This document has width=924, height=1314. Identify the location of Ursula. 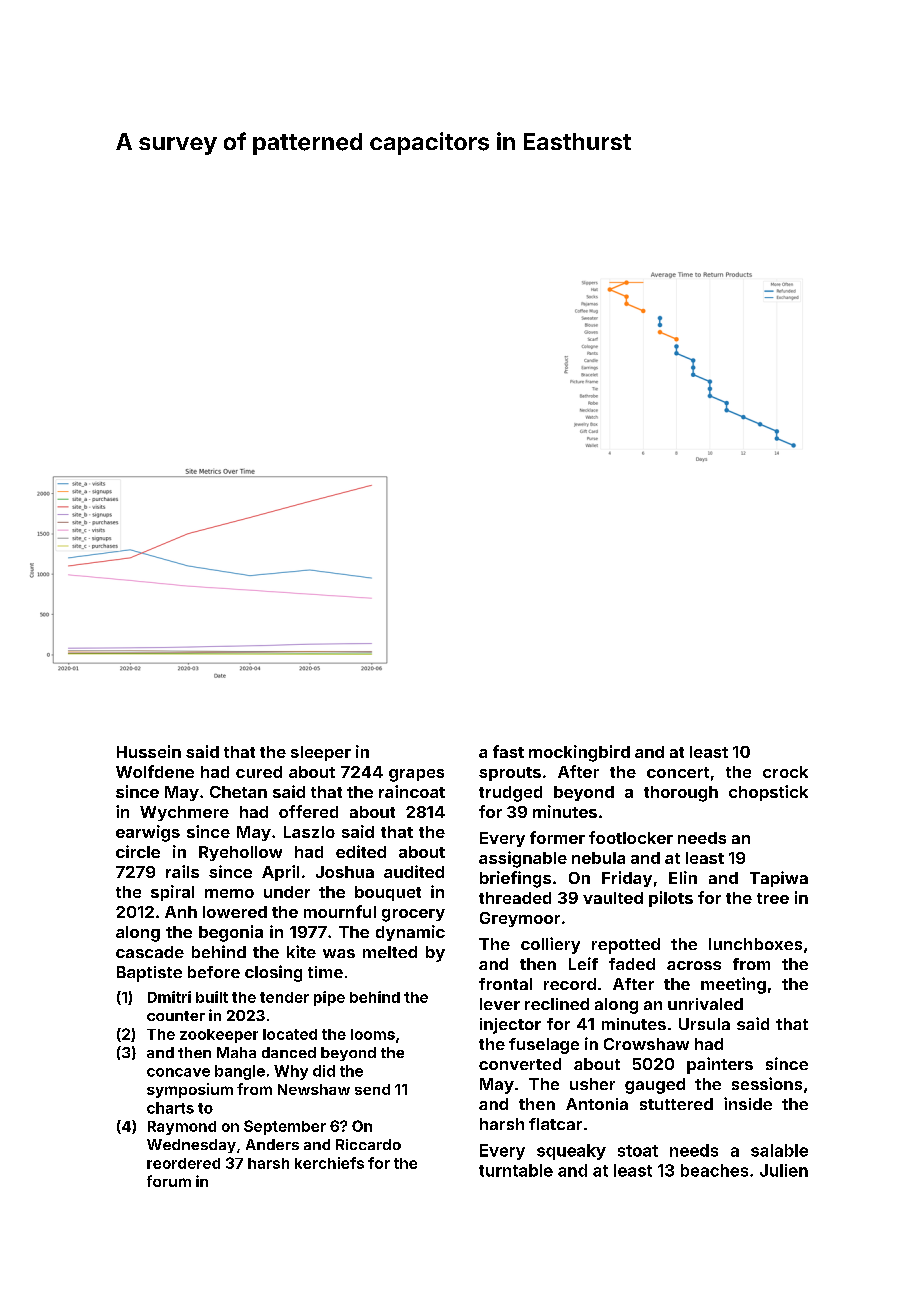
(704, 1024).
